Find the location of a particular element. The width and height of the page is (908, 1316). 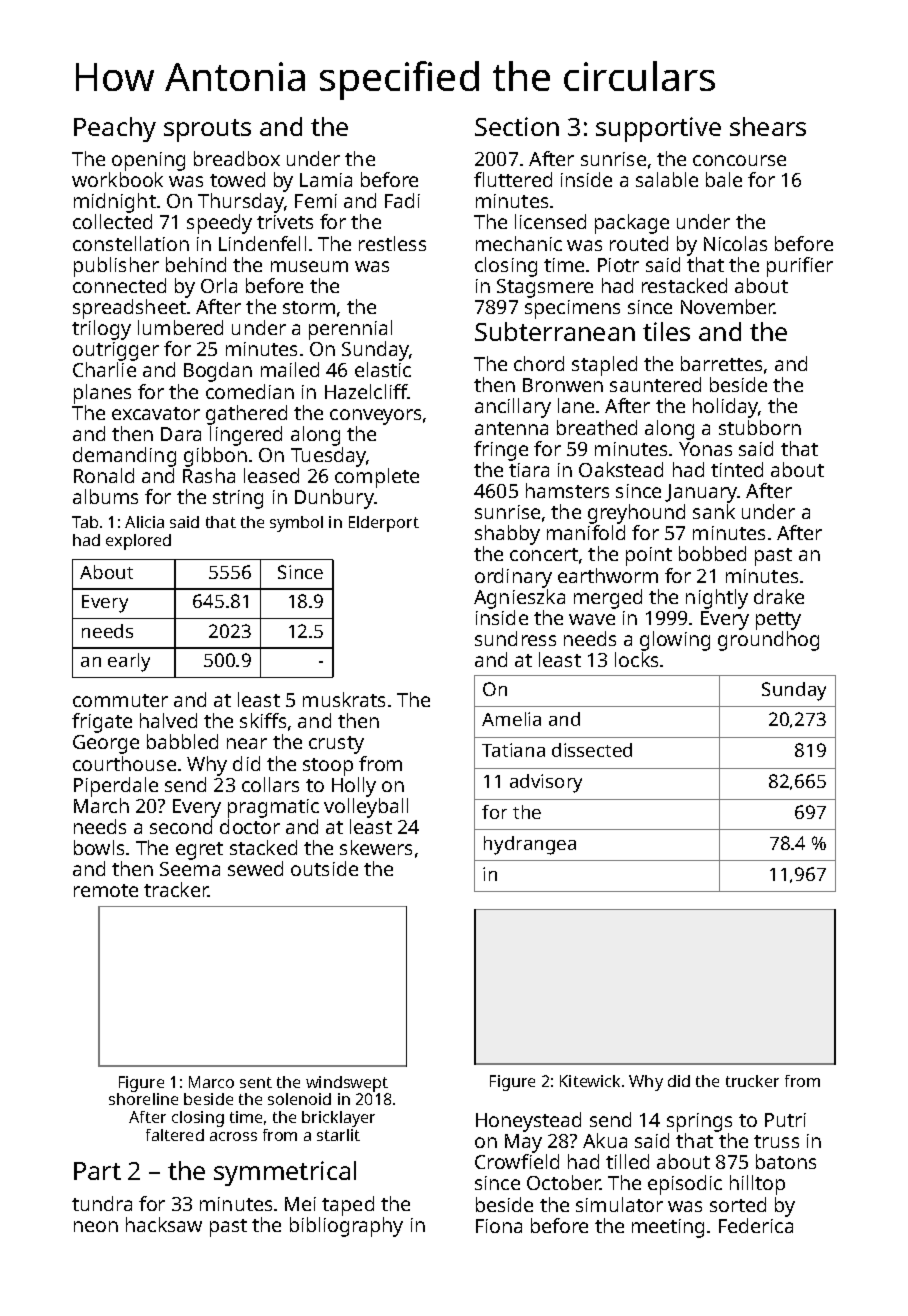

ancillary is located at coordinates (513, 408).
